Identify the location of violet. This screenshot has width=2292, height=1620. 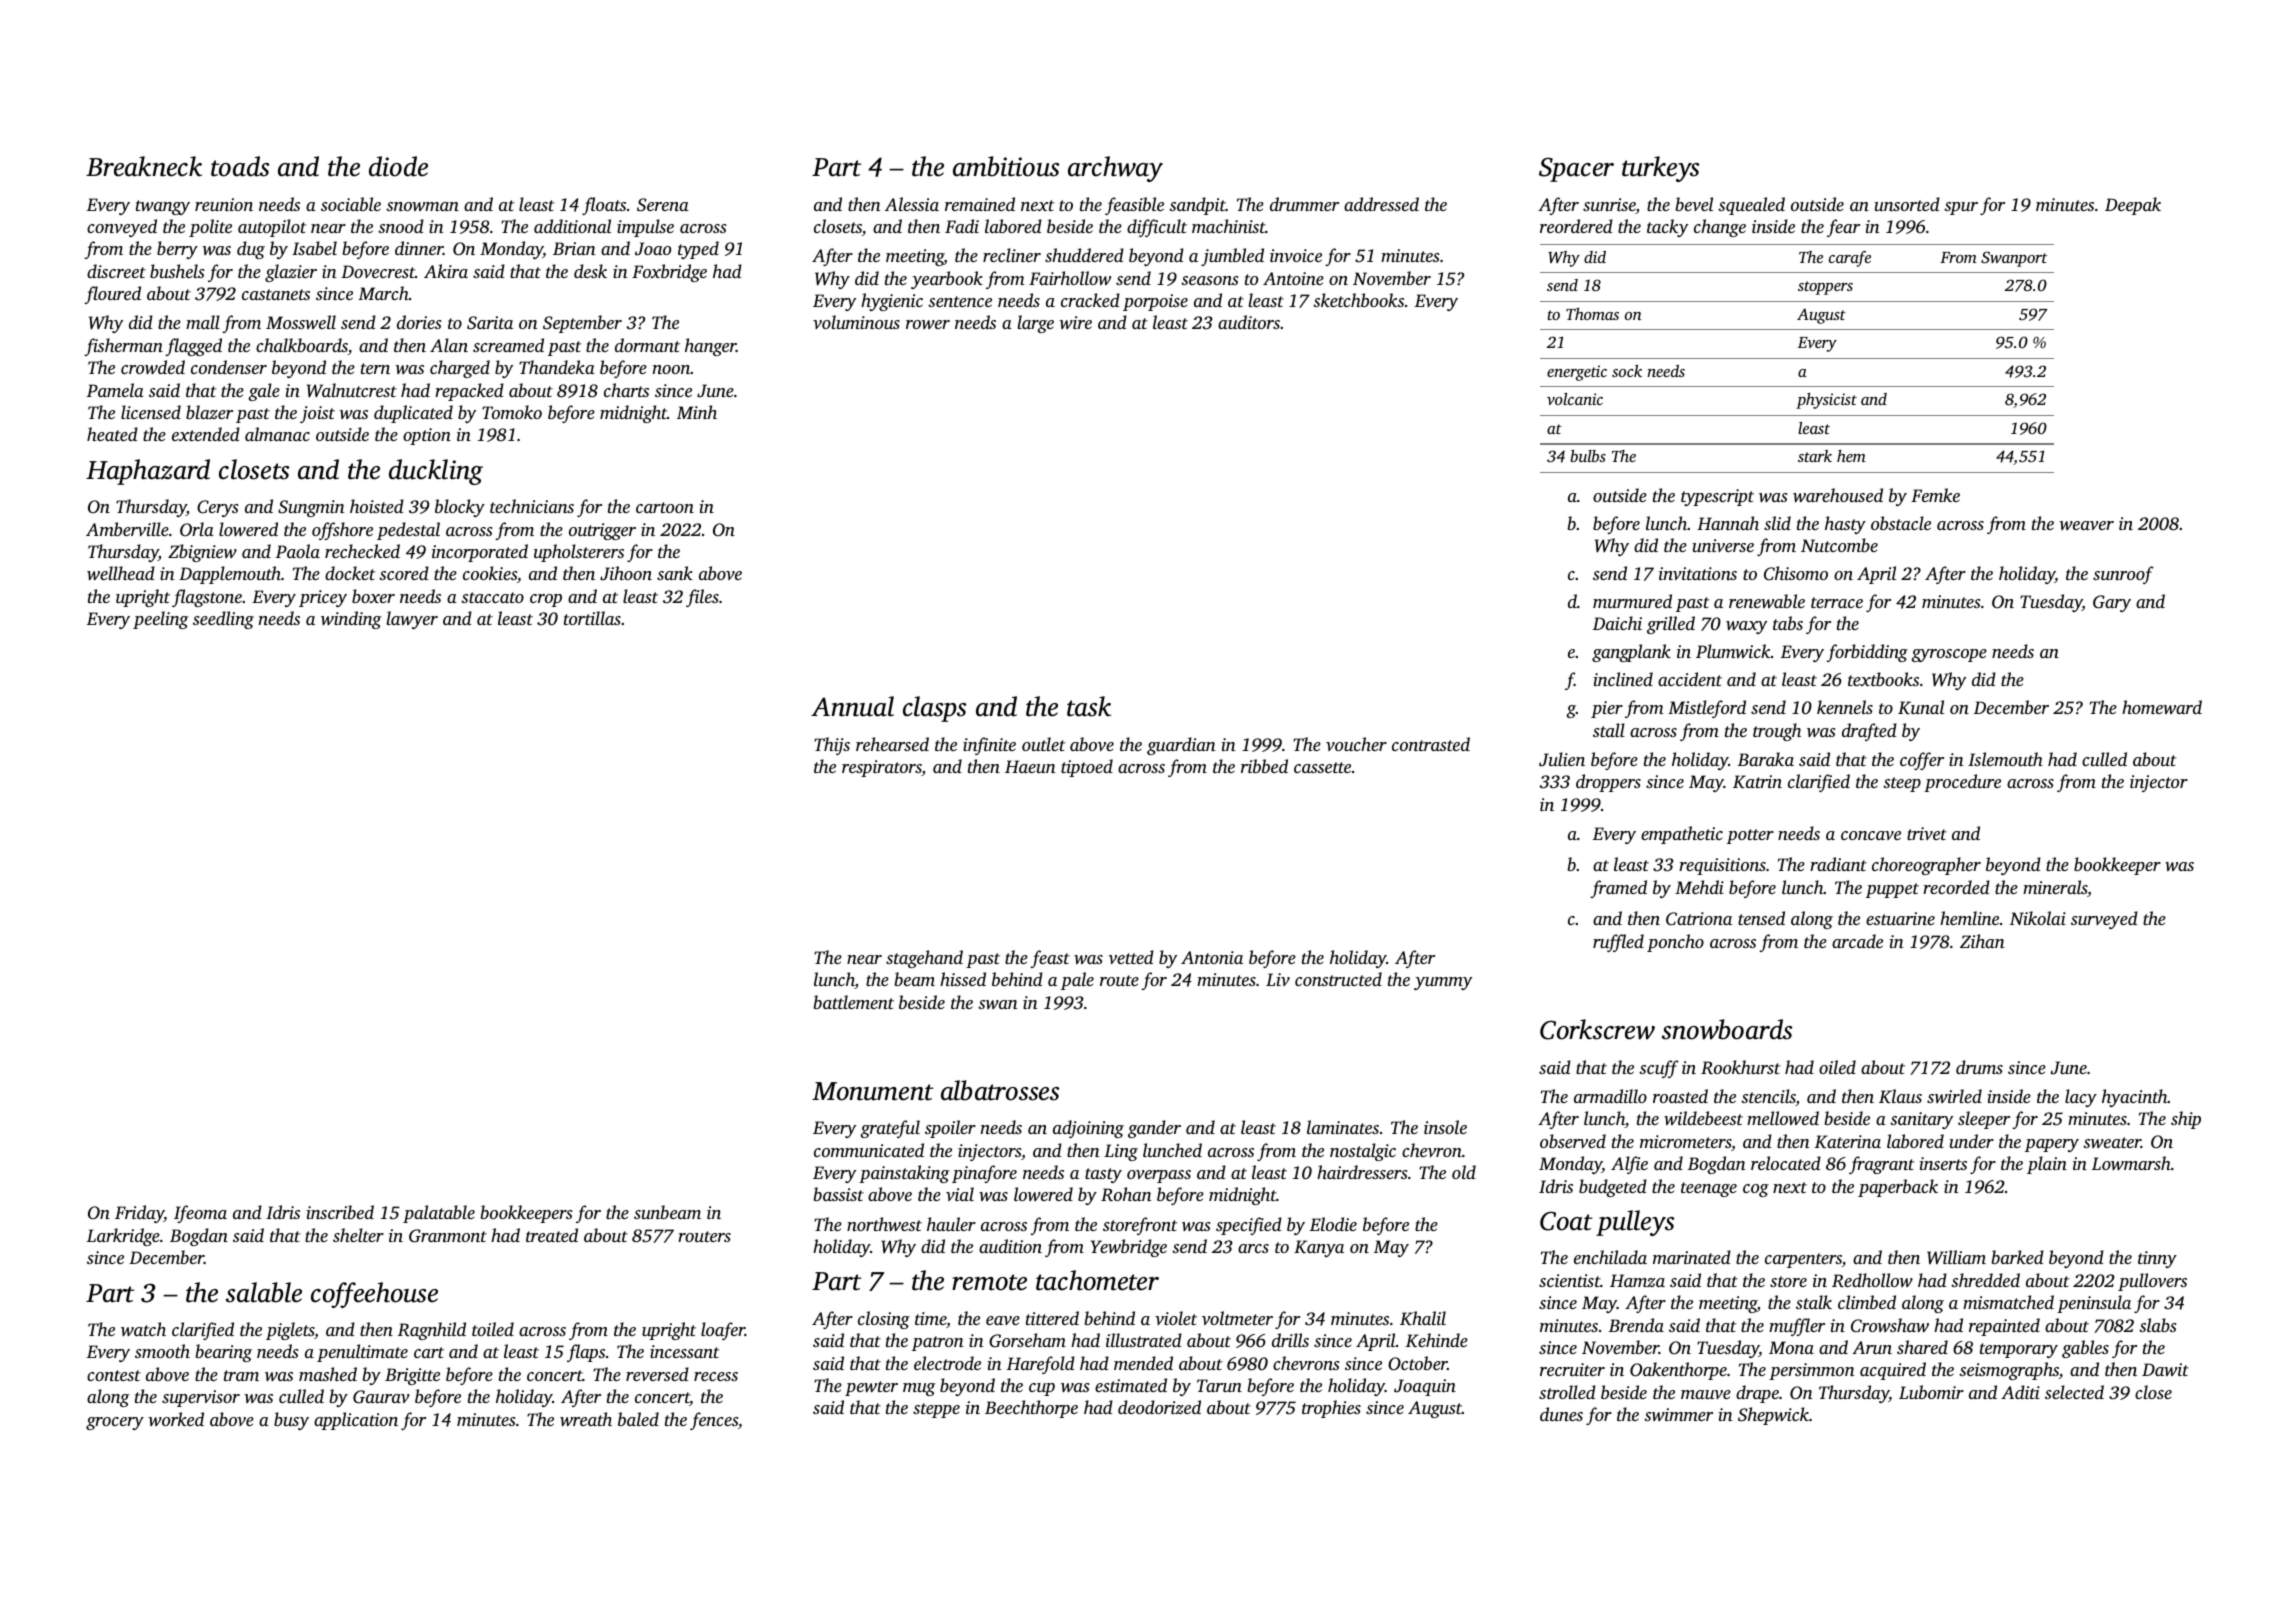
(1176, 1318).
